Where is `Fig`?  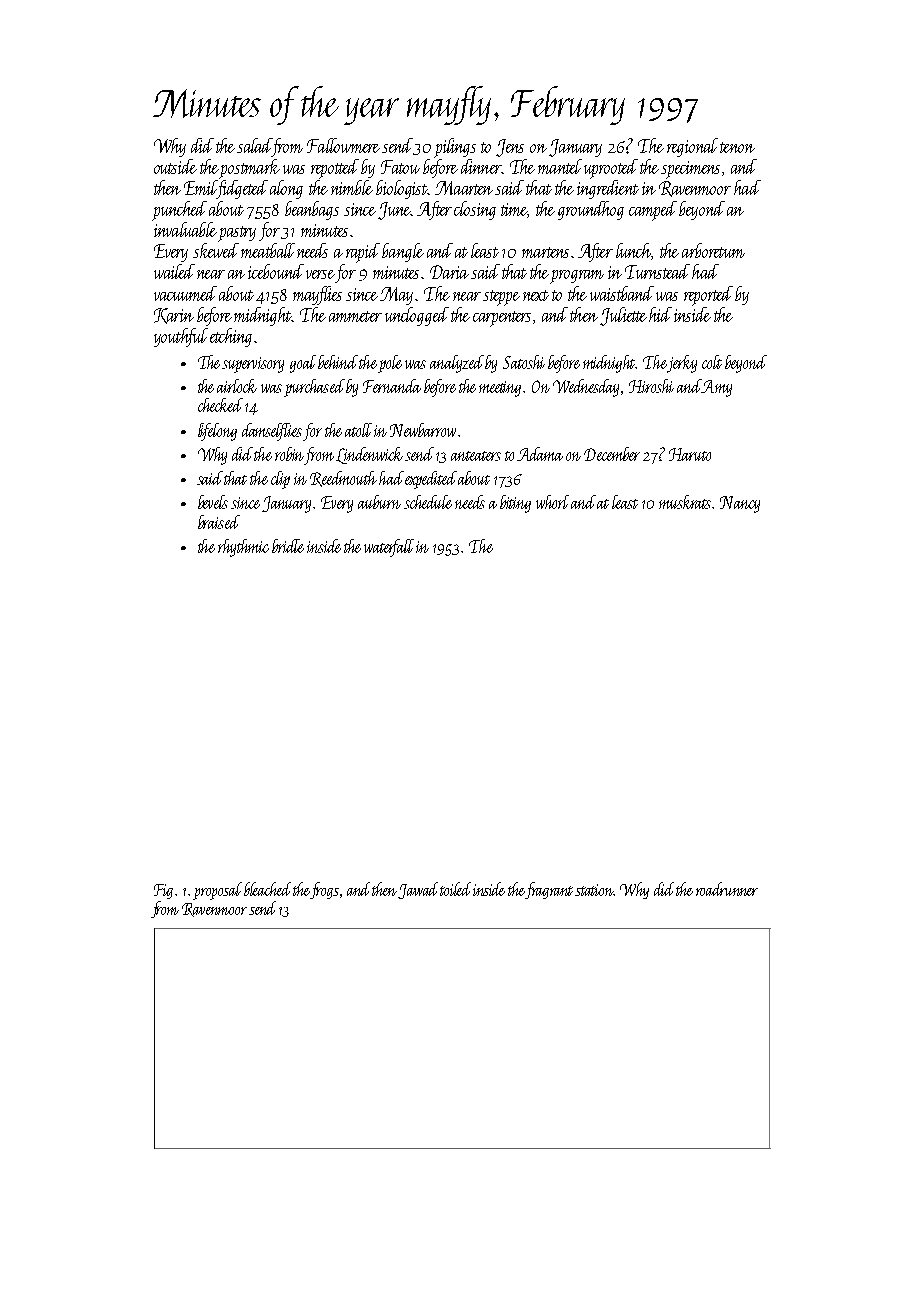 Fig is located at coordinates (163, 891).
